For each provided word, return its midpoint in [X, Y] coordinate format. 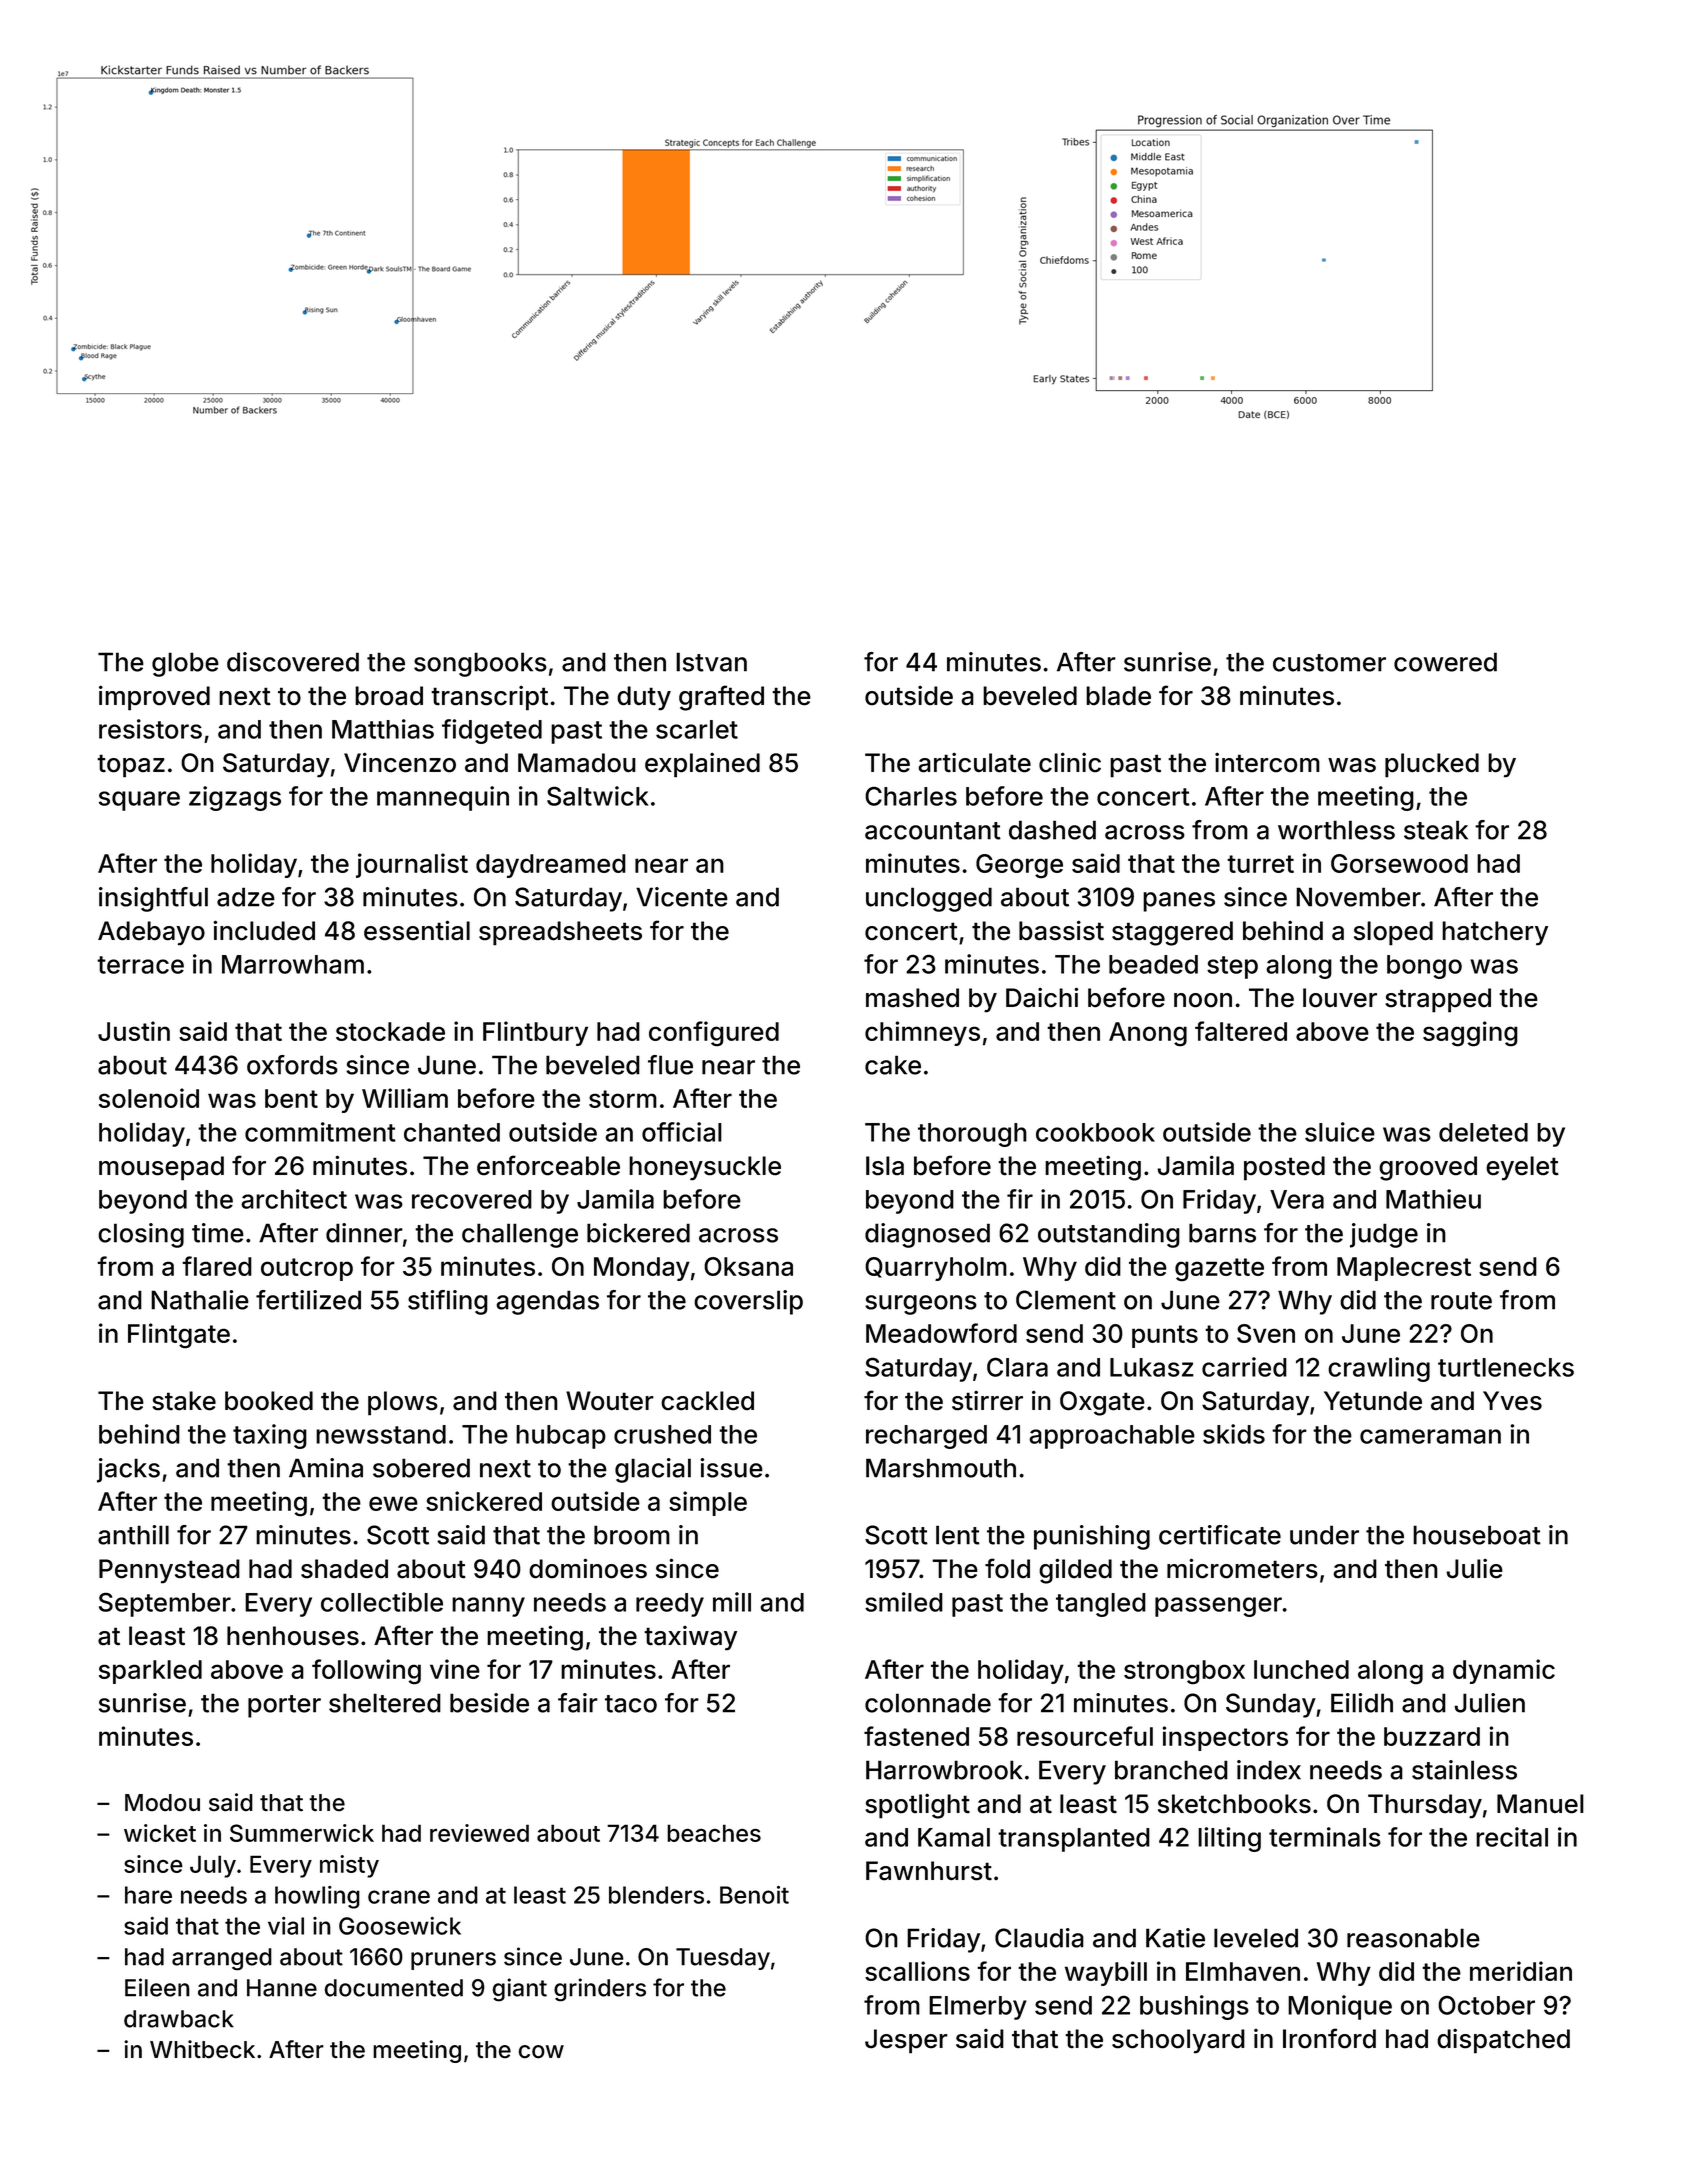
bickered [638, 1233]
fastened [916, 1736]
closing [141, 1235]
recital [1512, 1837]
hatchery [1495, 933]
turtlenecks [1506, 1367]
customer [1329, 663]
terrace [140, 965]
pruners [453, 1961]
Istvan [711, 662]
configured [714, 1034]
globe [185, 664]
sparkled [150, 1672]
